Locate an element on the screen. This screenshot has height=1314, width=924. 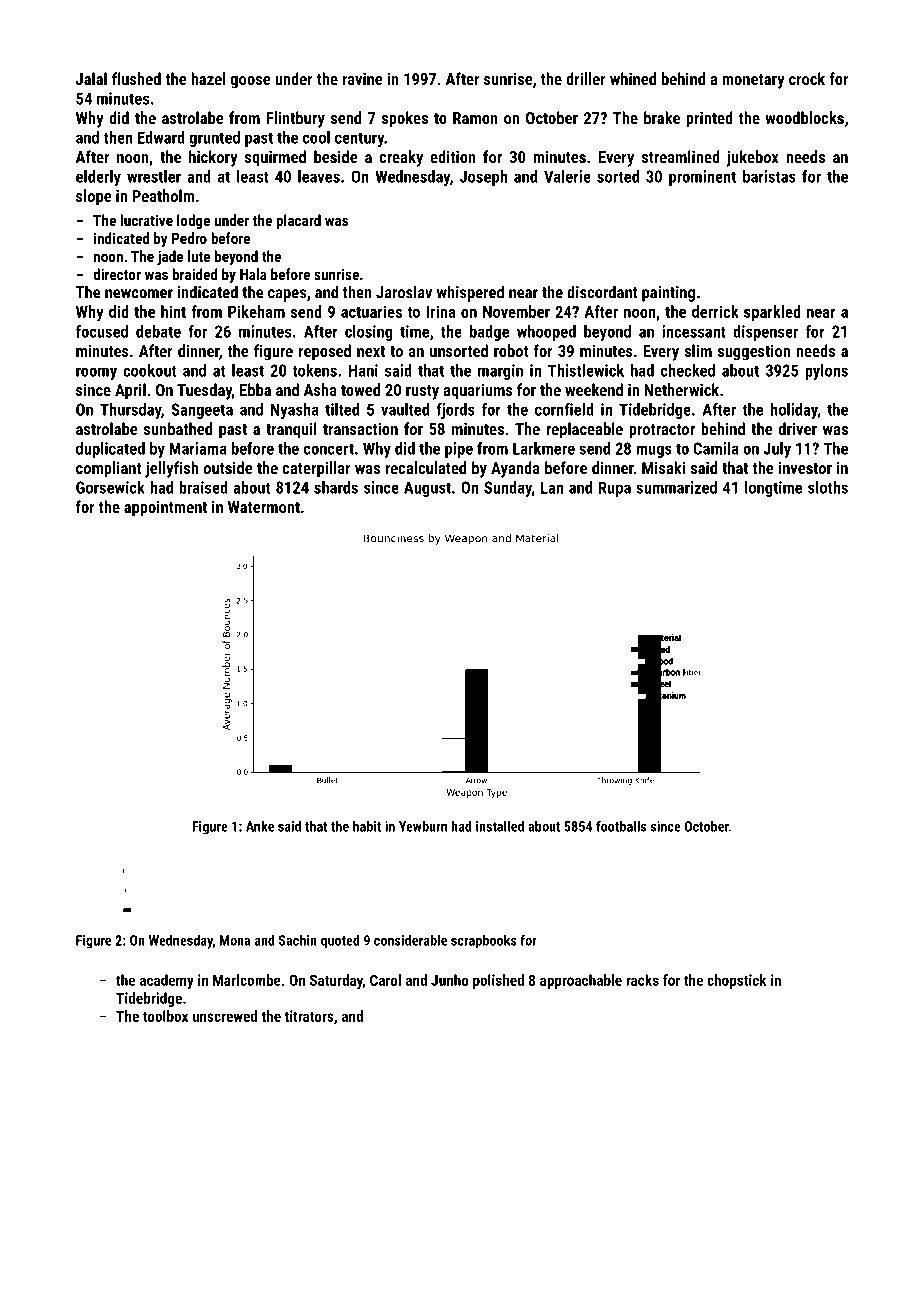
Anke is located at coordinates (260, 826).
